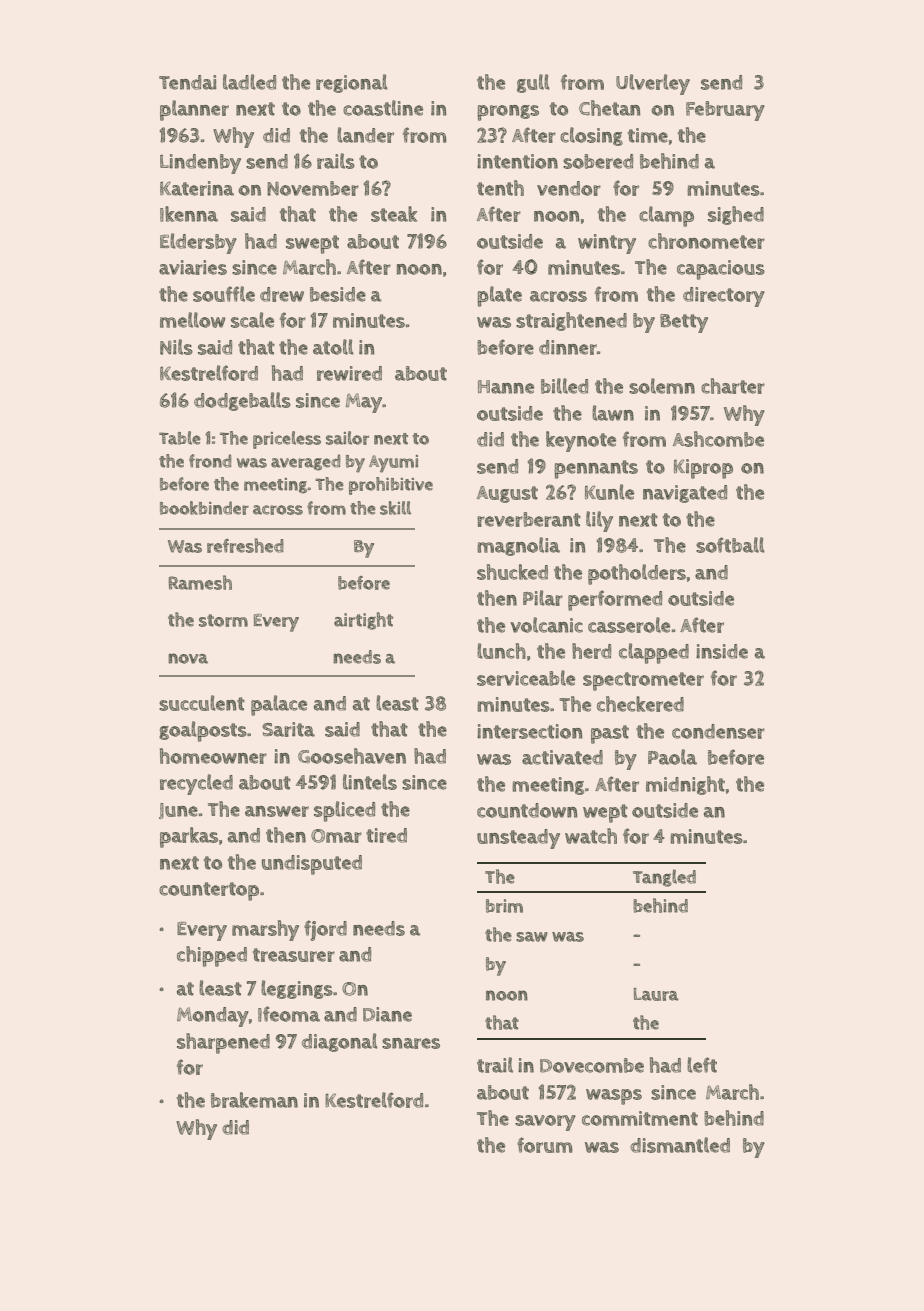 The height and width of the screenshot is (1311, 924). I want to click on May, so click(364, 403).
